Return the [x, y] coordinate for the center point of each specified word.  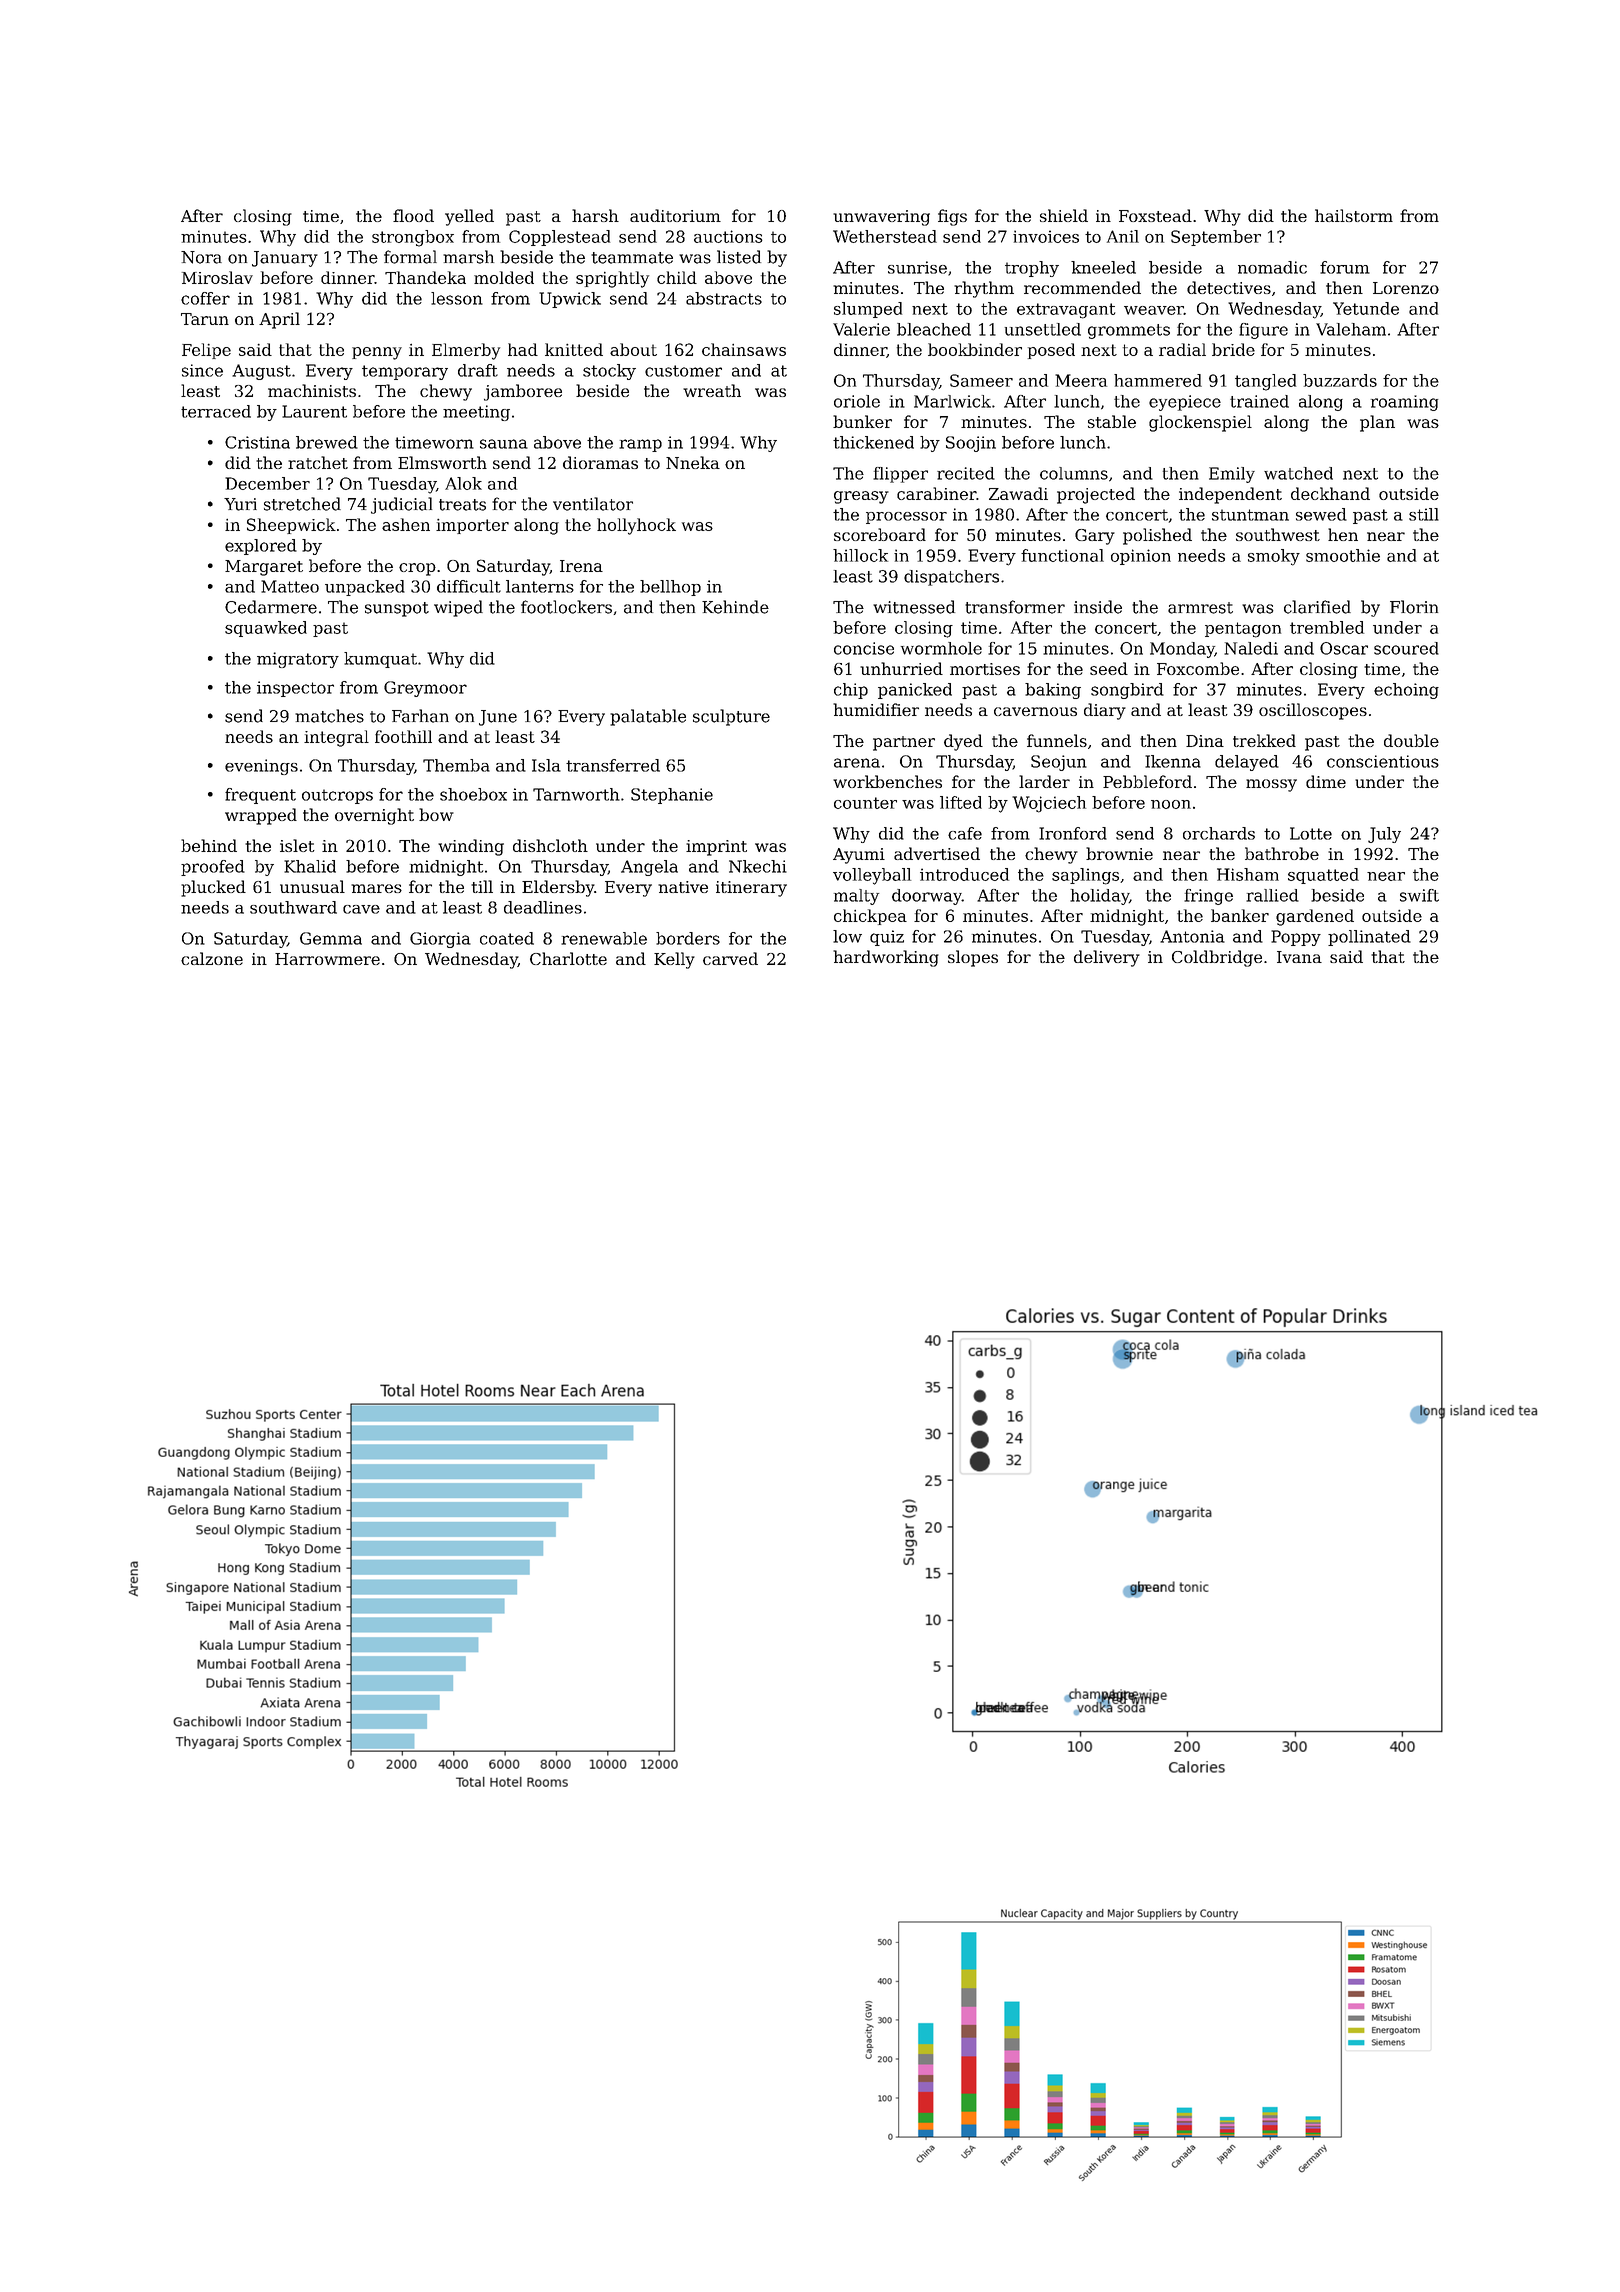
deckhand [1330, 493]
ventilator [593, 504]
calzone [212, 958]
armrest [1200, 608]
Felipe [206, 351]
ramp [640, 445]
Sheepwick [291, 526]
